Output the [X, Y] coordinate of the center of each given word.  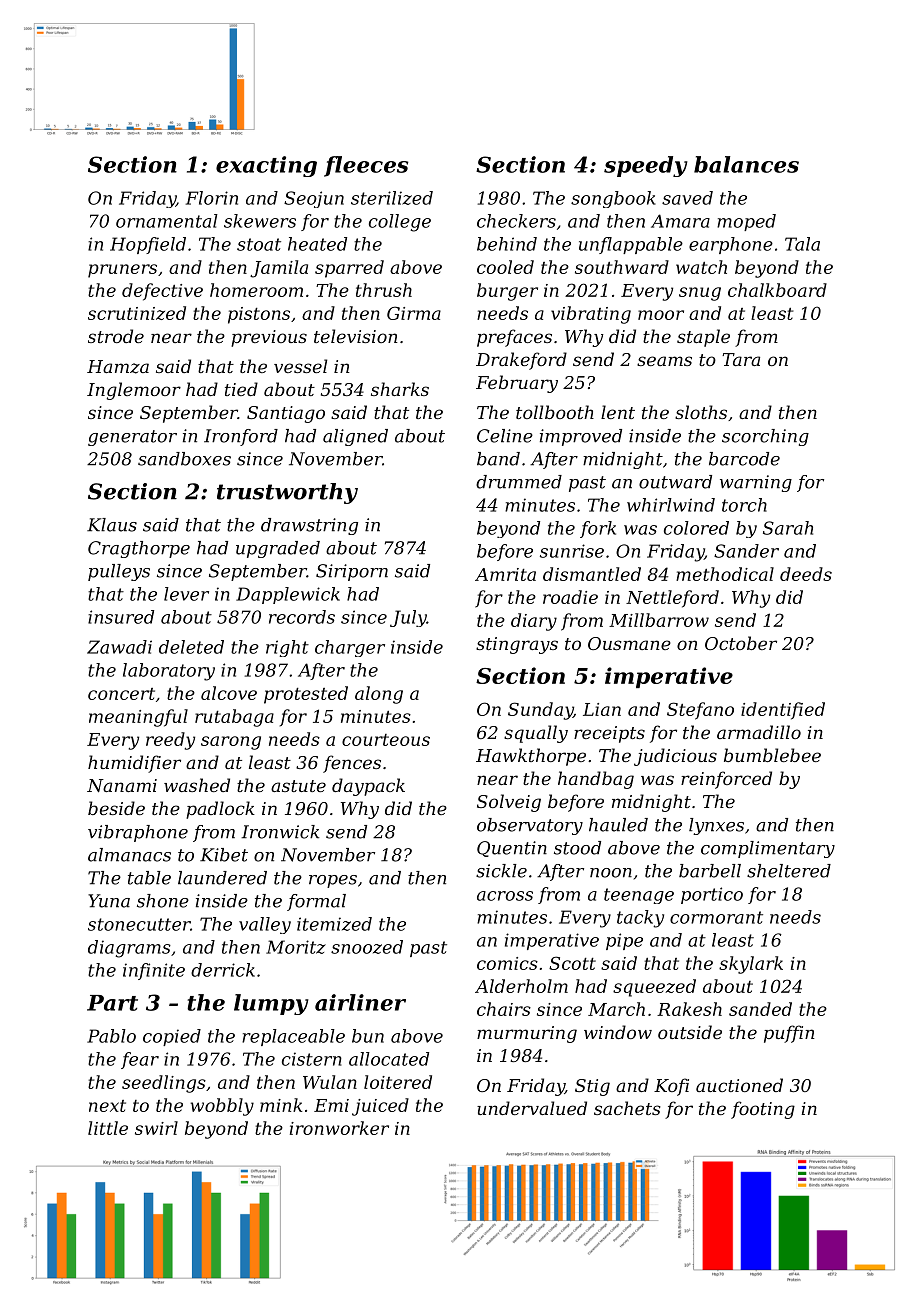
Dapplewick [288, 595]
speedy [646, 166]
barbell [710, 871]
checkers [516, 221]
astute [298, 786]
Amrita [505, 574]
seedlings [164, 1084]
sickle [501, 871]
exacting [266, 166]
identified [783, 711]
